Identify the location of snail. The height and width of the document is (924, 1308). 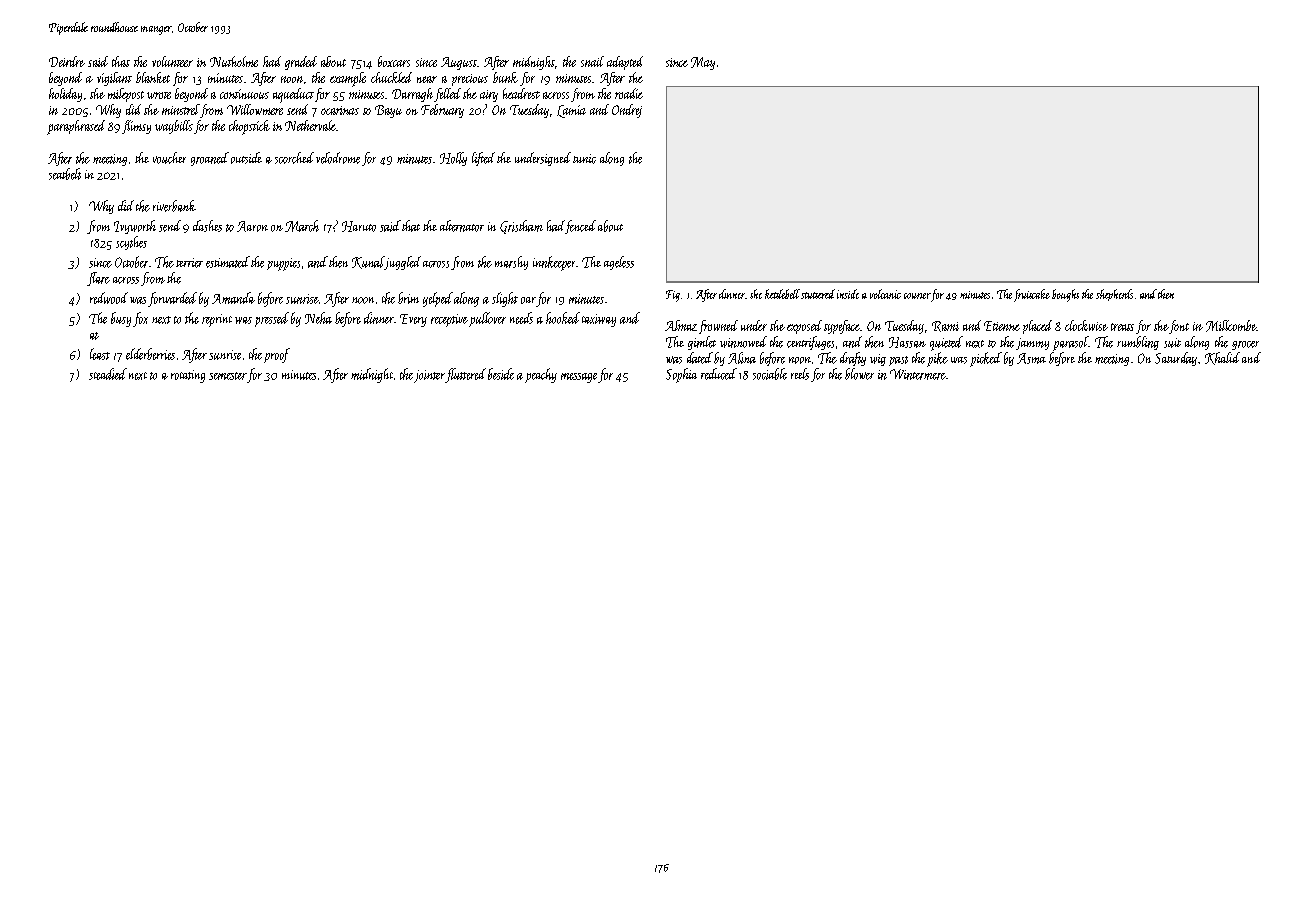
(592, 61).
